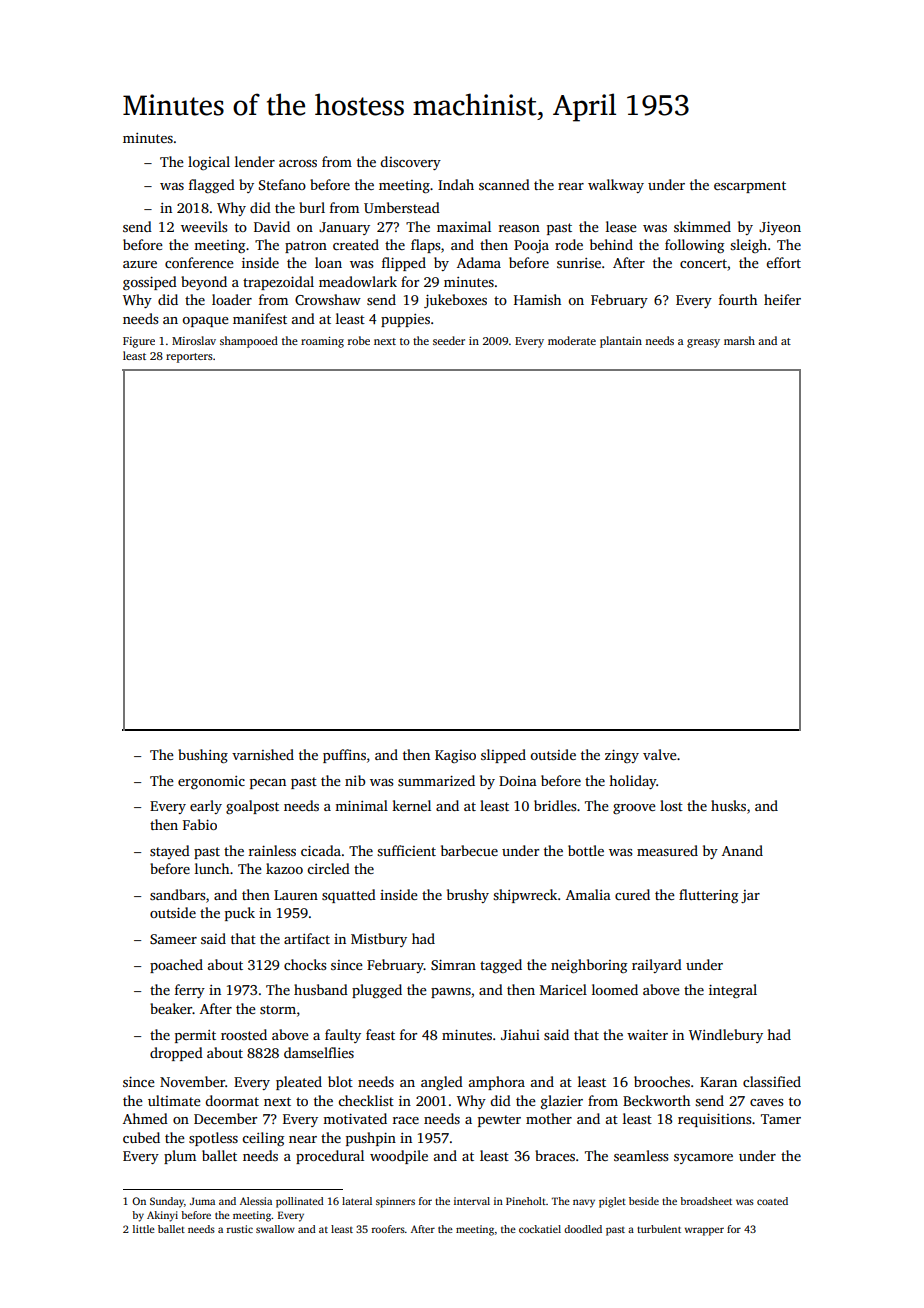 The height and width of the image is (1308, 924). I want to click on lease, so click(621, 226).
